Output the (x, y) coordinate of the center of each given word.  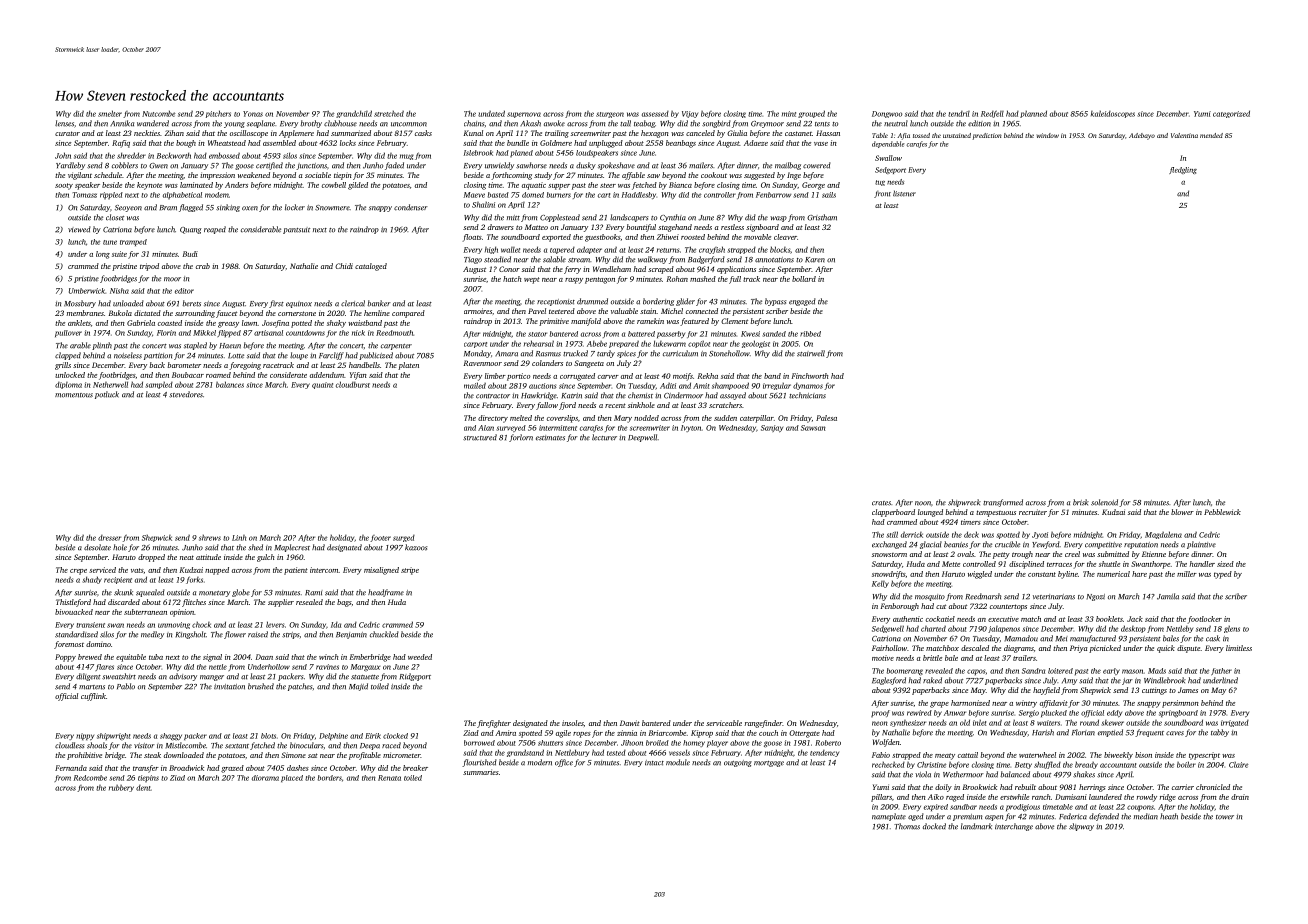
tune (110, 242)
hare (1139, 574)
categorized (1231, 114)
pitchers (218, 114)
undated (491, 113)
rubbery (121, 788)
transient (90, 625)
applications (736, 270)
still (892, 534)
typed (1223, 575)
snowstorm (889, 555)
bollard (804, 279)
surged (404, 538)
